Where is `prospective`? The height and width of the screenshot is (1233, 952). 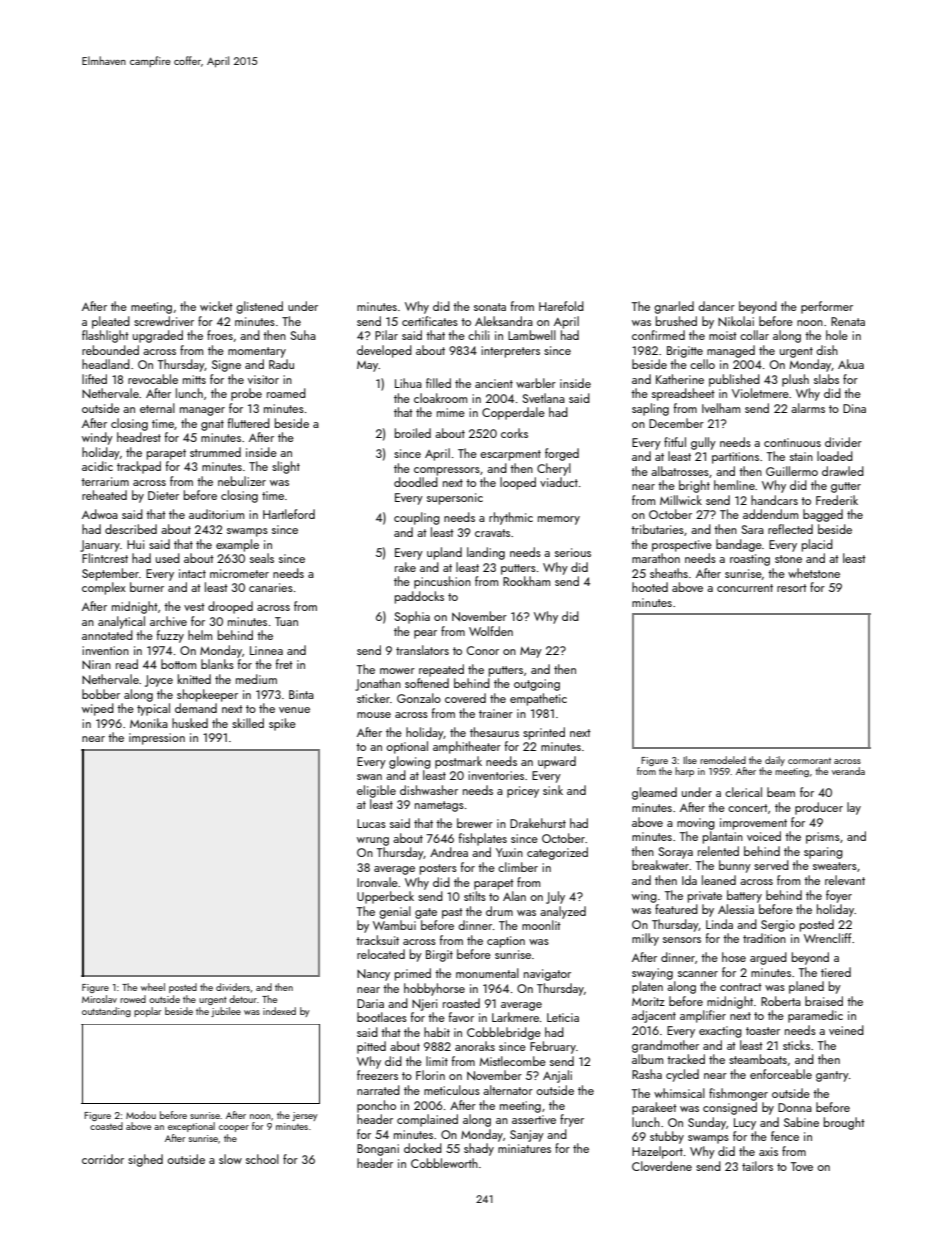
prospective is located at coordinates (682, 546).
